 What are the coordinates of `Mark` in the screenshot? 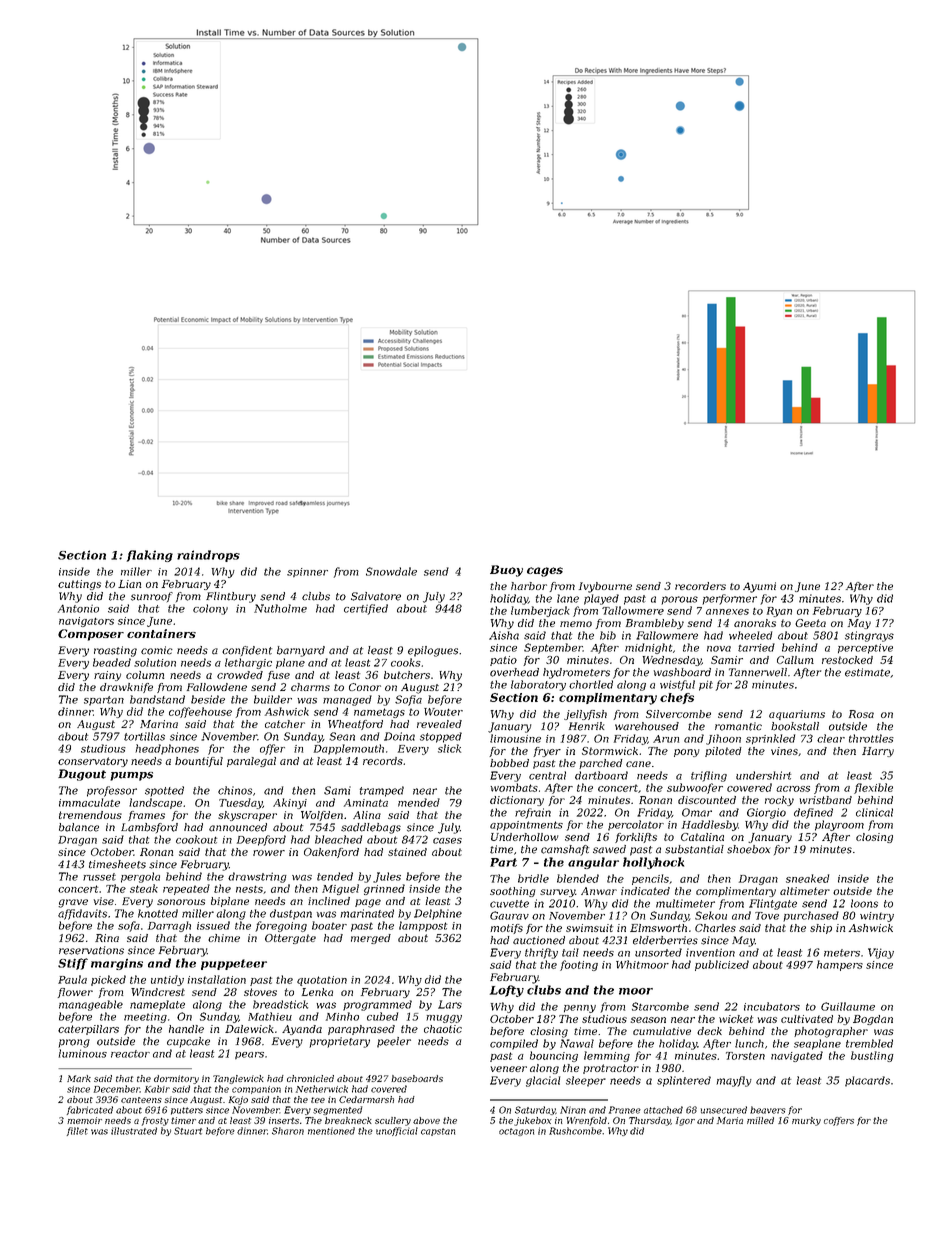 It's located at (79, 1078).
